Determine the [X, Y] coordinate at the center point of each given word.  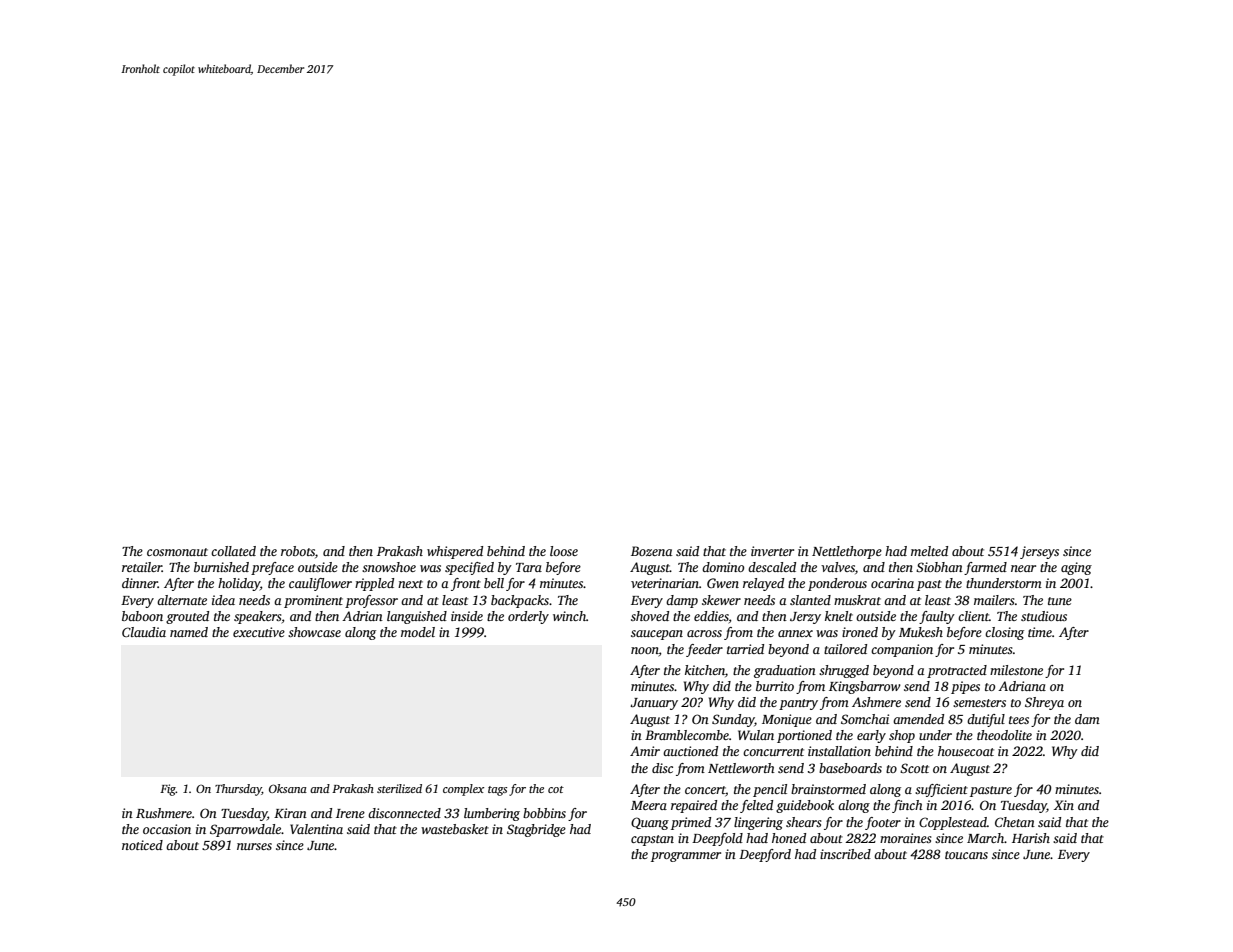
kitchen [705, 670]
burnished [221, 567]
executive [259, 632]
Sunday [733, 720]
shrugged [844, 671]
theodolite [1004, 735]
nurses [254, 846]
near [1023, 568]
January [654, 704]
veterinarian [665, 583]
